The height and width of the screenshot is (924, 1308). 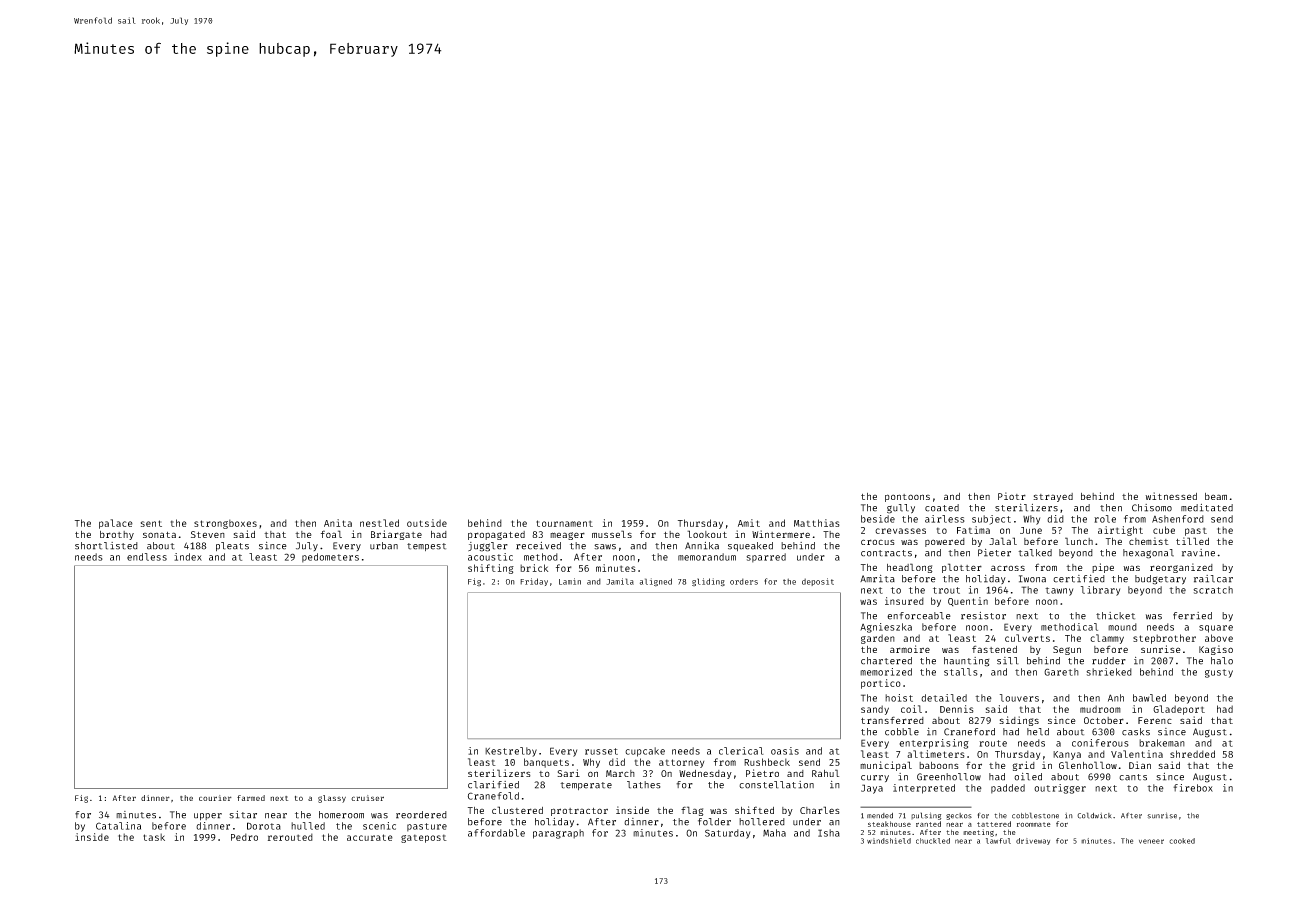 I want to click on propagated, so click(x=496, y=535).
